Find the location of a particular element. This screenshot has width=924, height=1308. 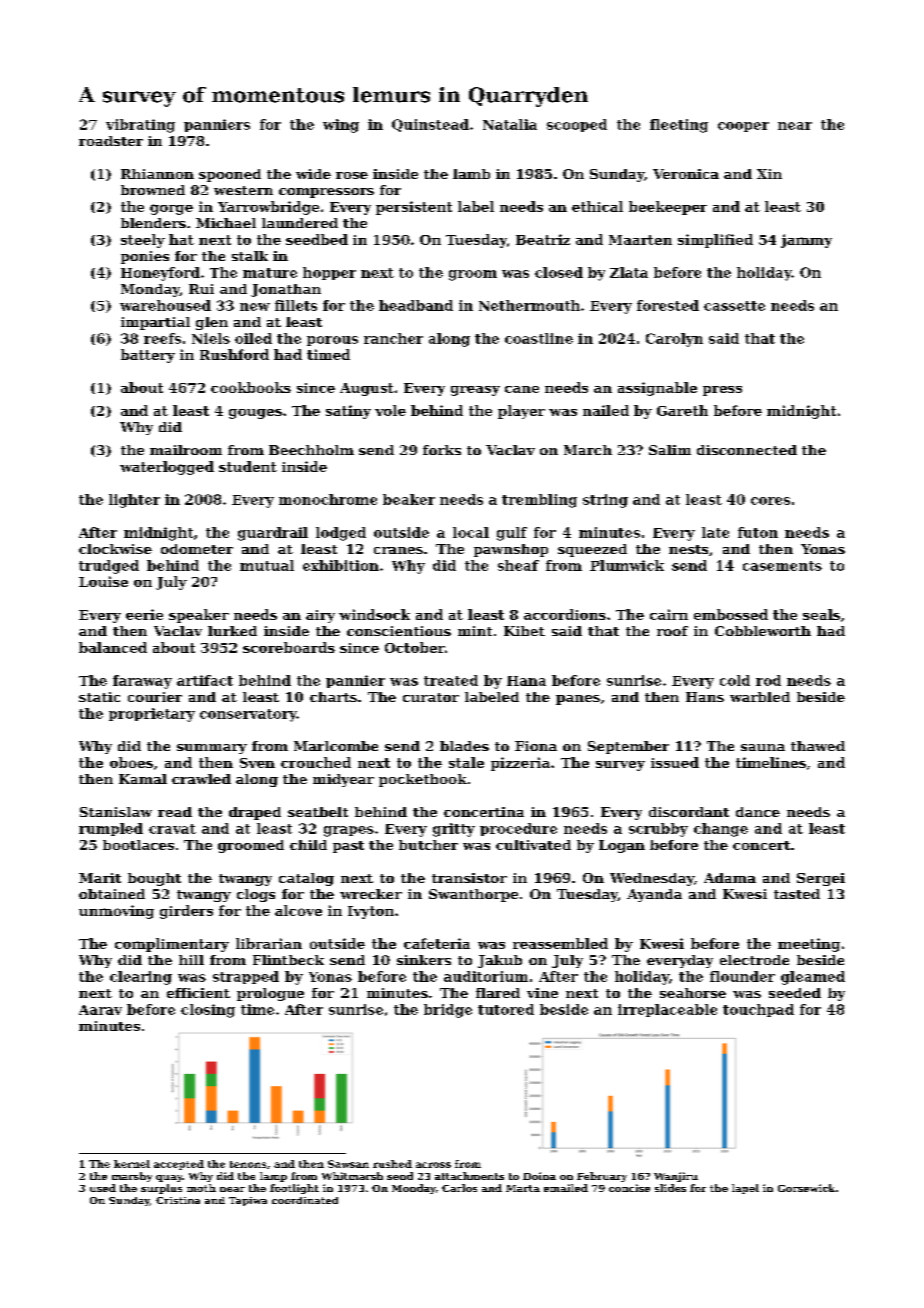

panes is located at coordinates (578, 700).
